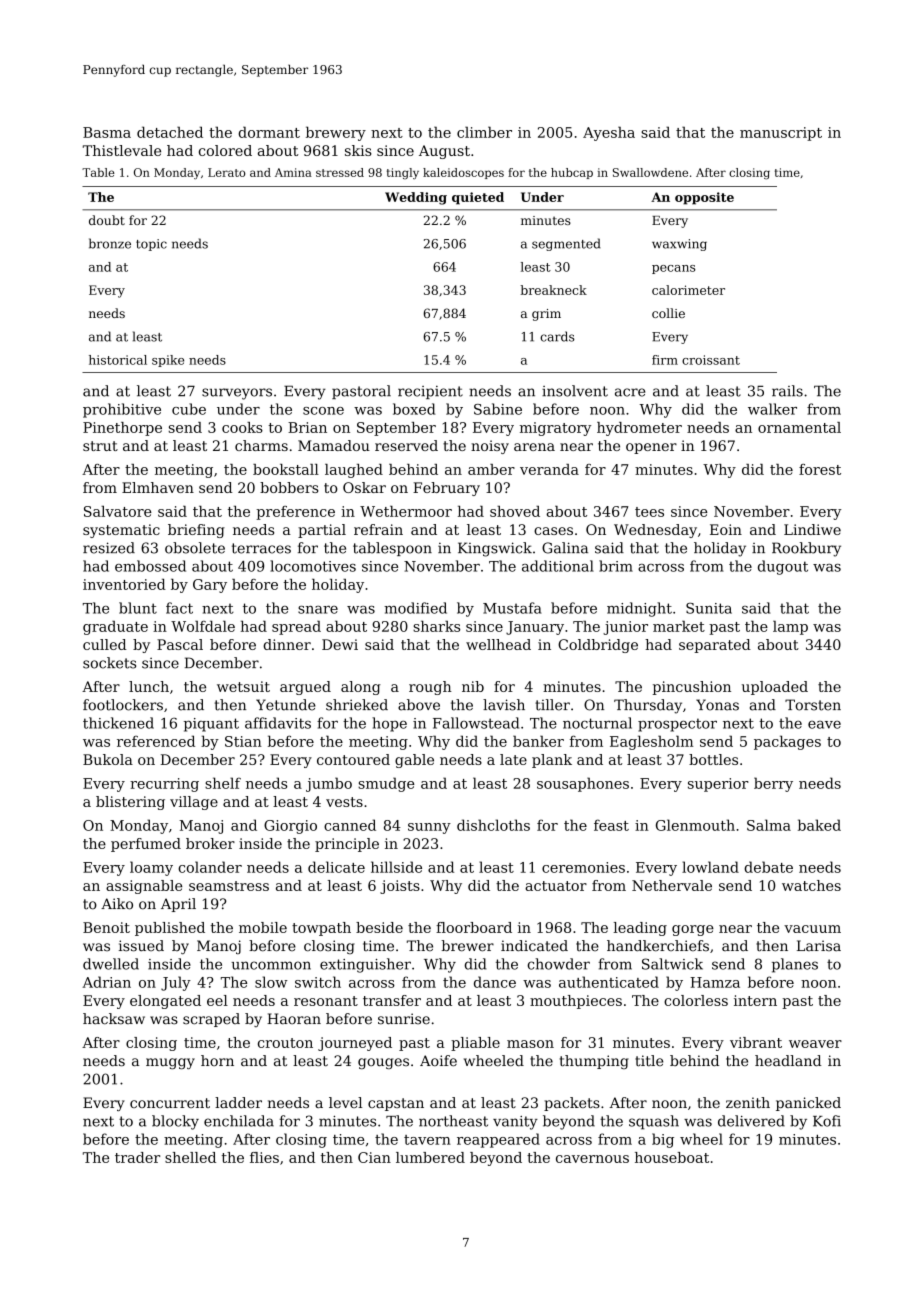  I want to click on extinguisher, so click(365, 965).
